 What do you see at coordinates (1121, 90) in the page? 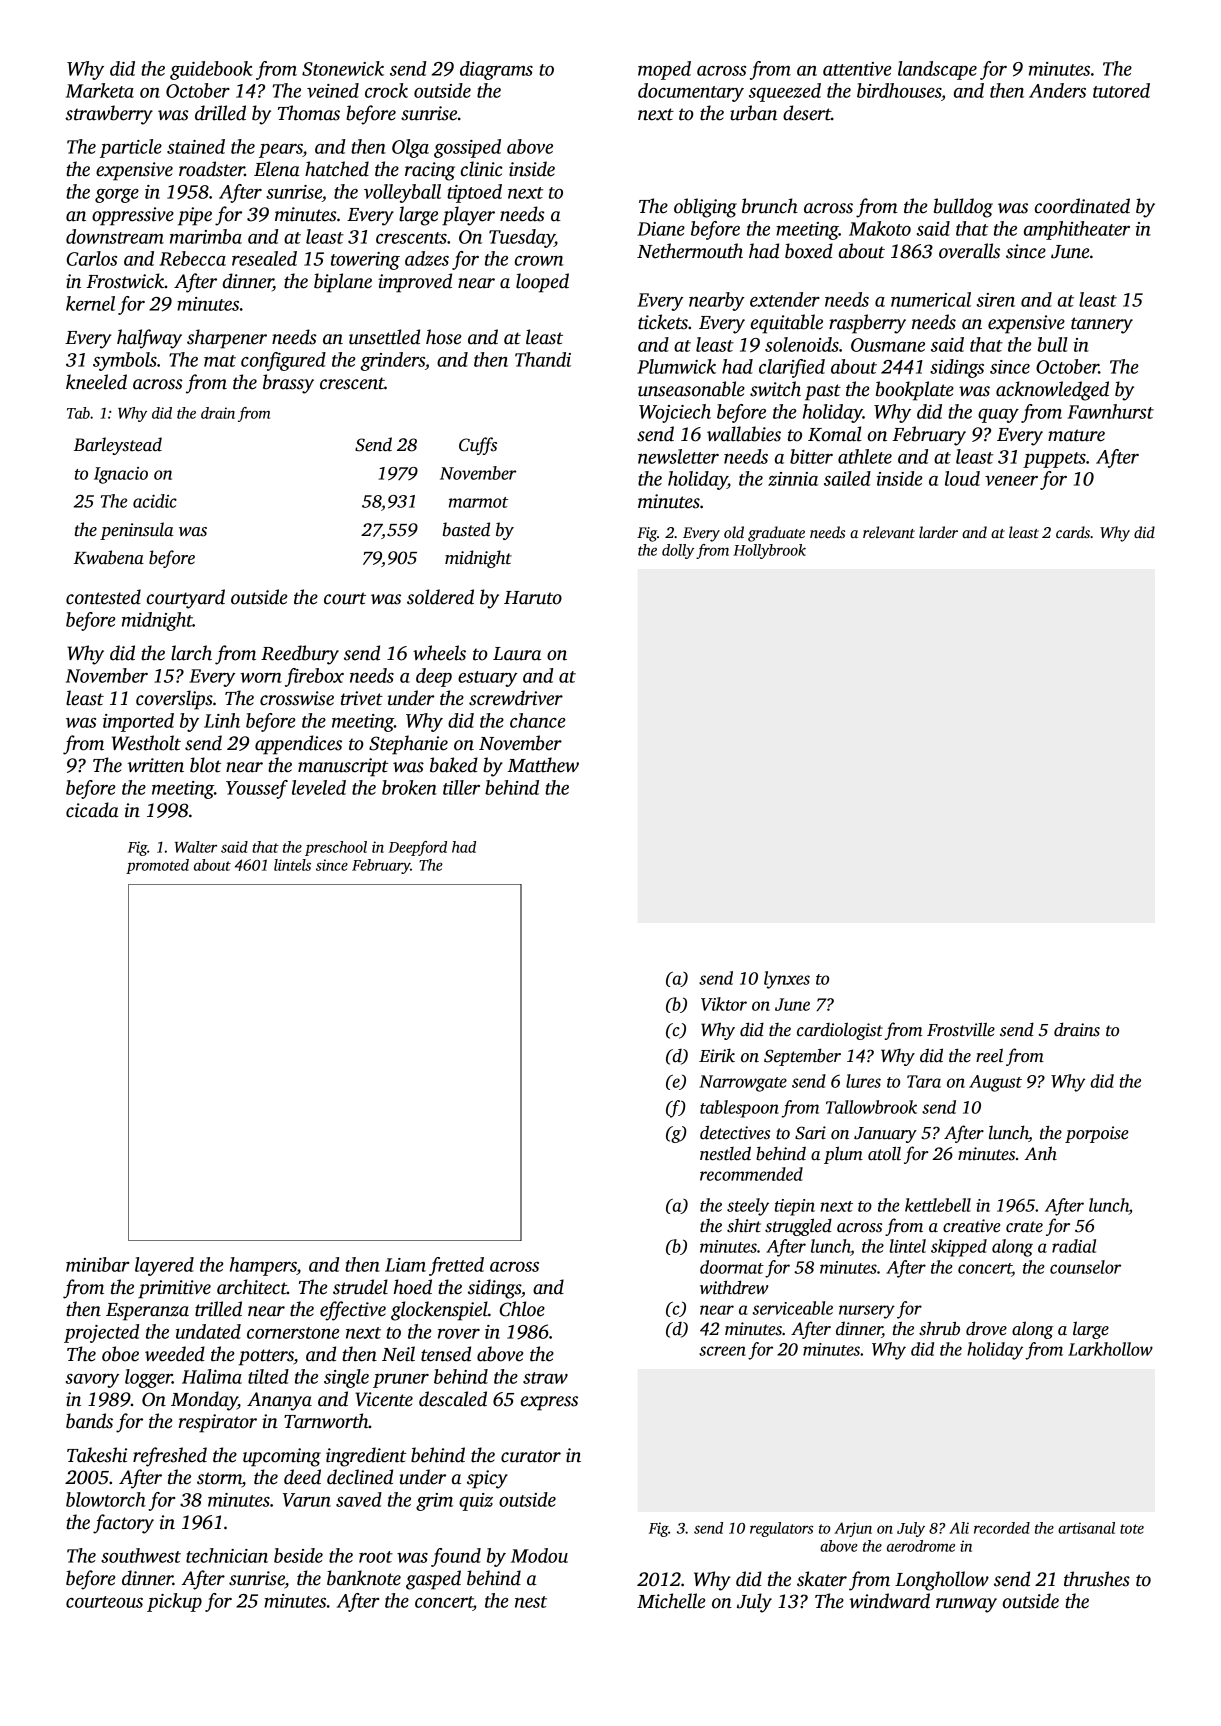
I see `tutored` at bounding box center [1121, 90].
